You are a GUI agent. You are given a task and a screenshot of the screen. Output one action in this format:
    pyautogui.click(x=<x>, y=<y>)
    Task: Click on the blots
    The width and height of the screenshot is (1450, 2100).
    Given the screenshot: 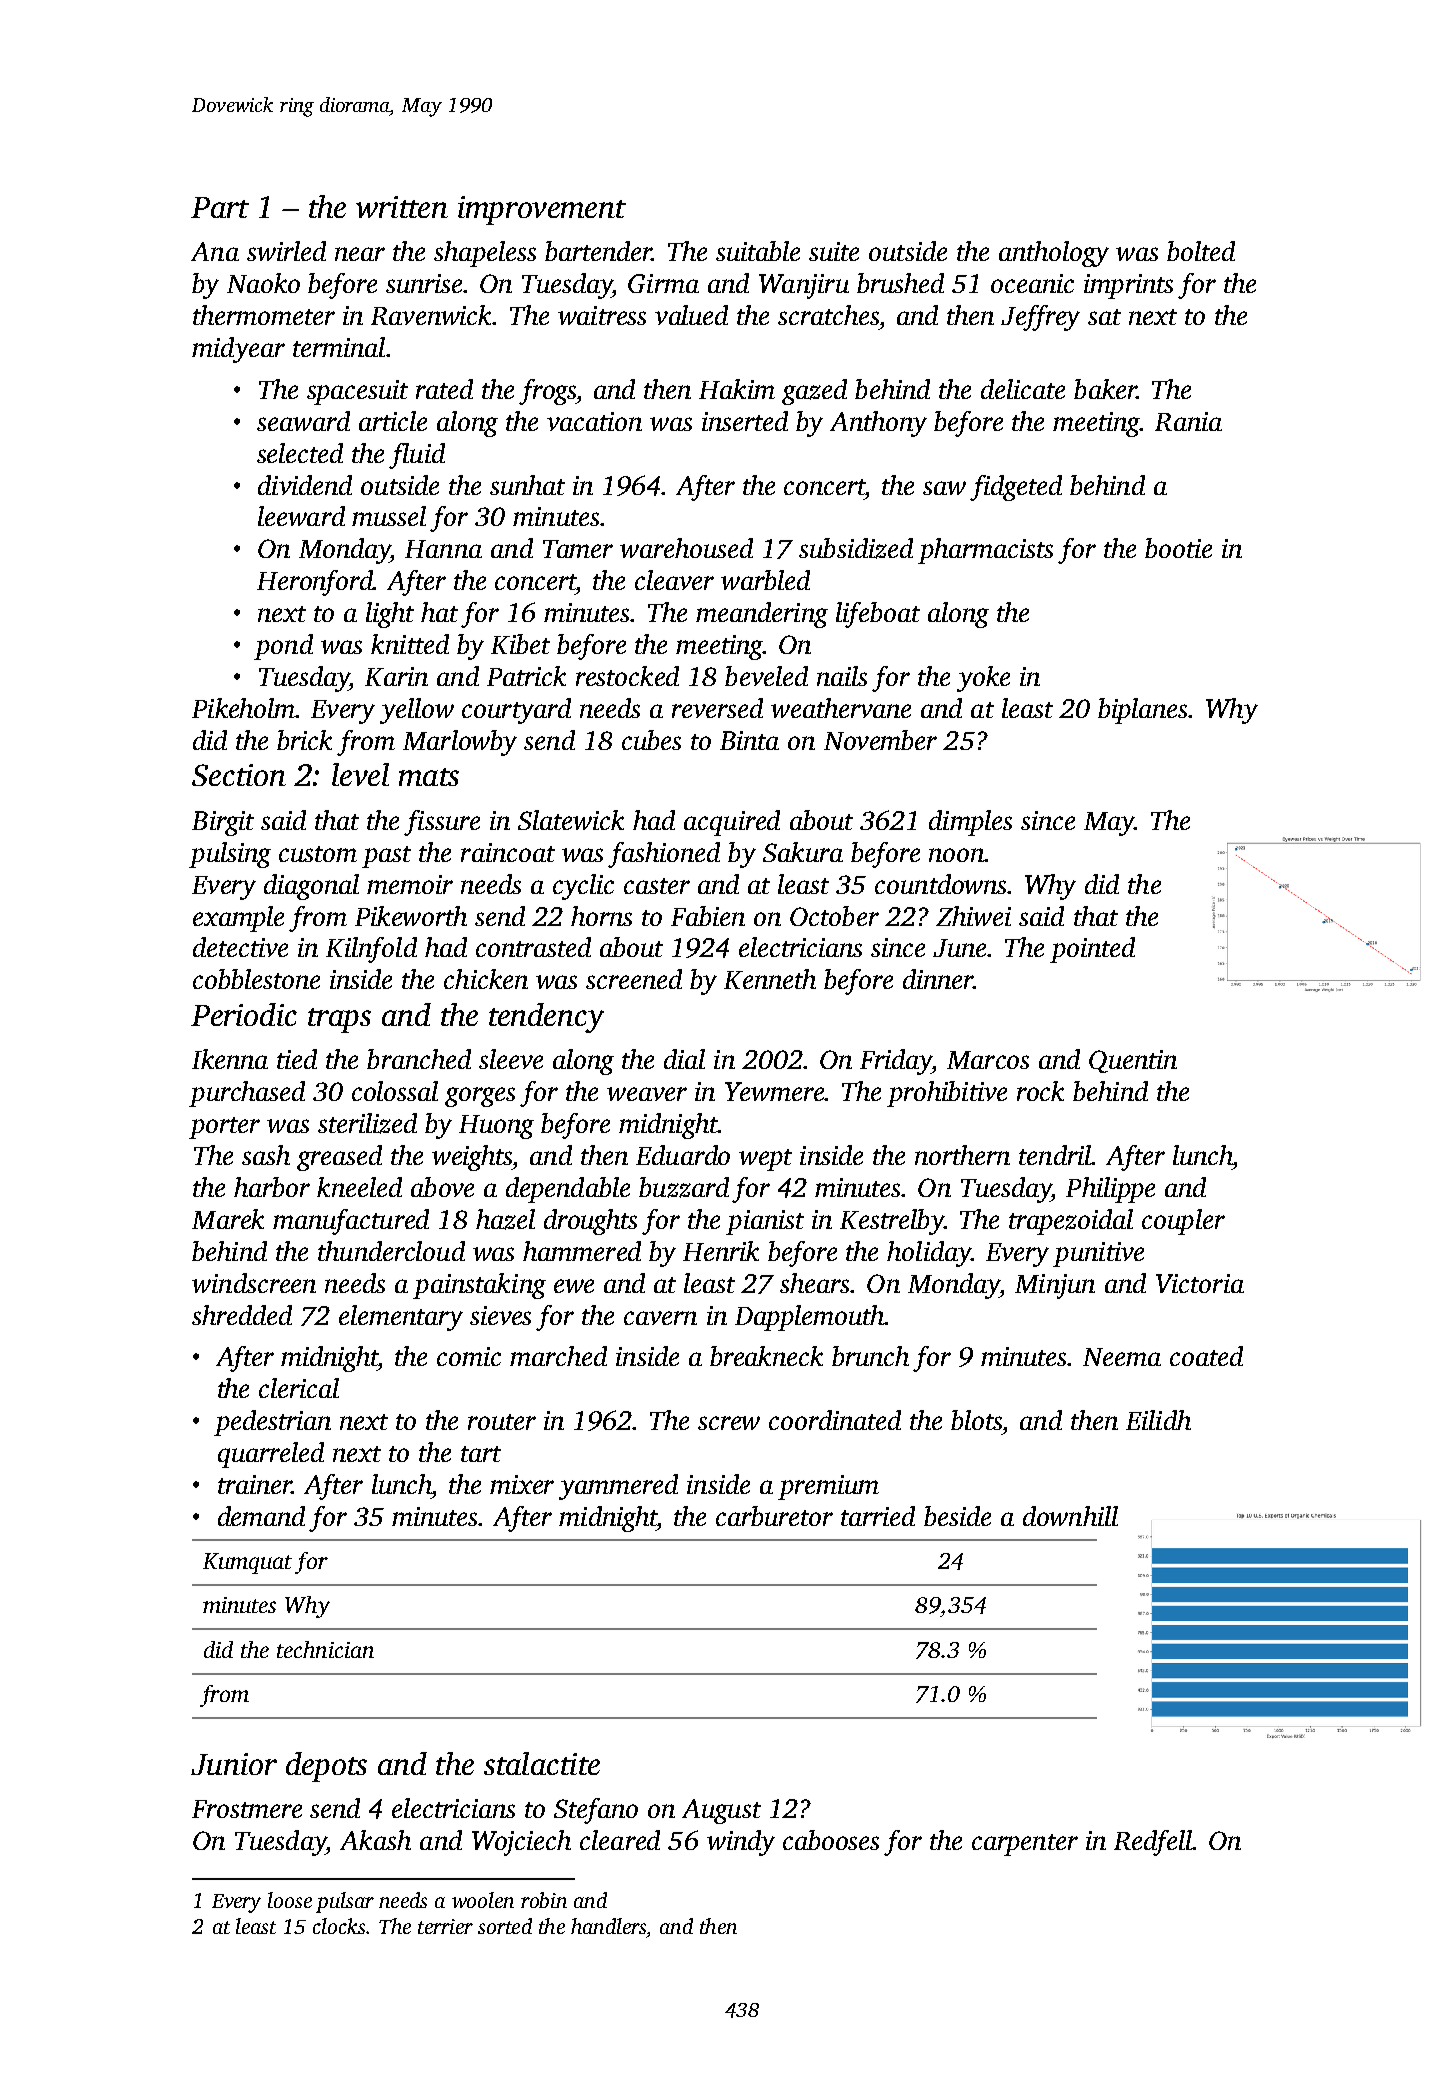 What is the action you would take?
    pyautogui.click(x=976, y=1420)
